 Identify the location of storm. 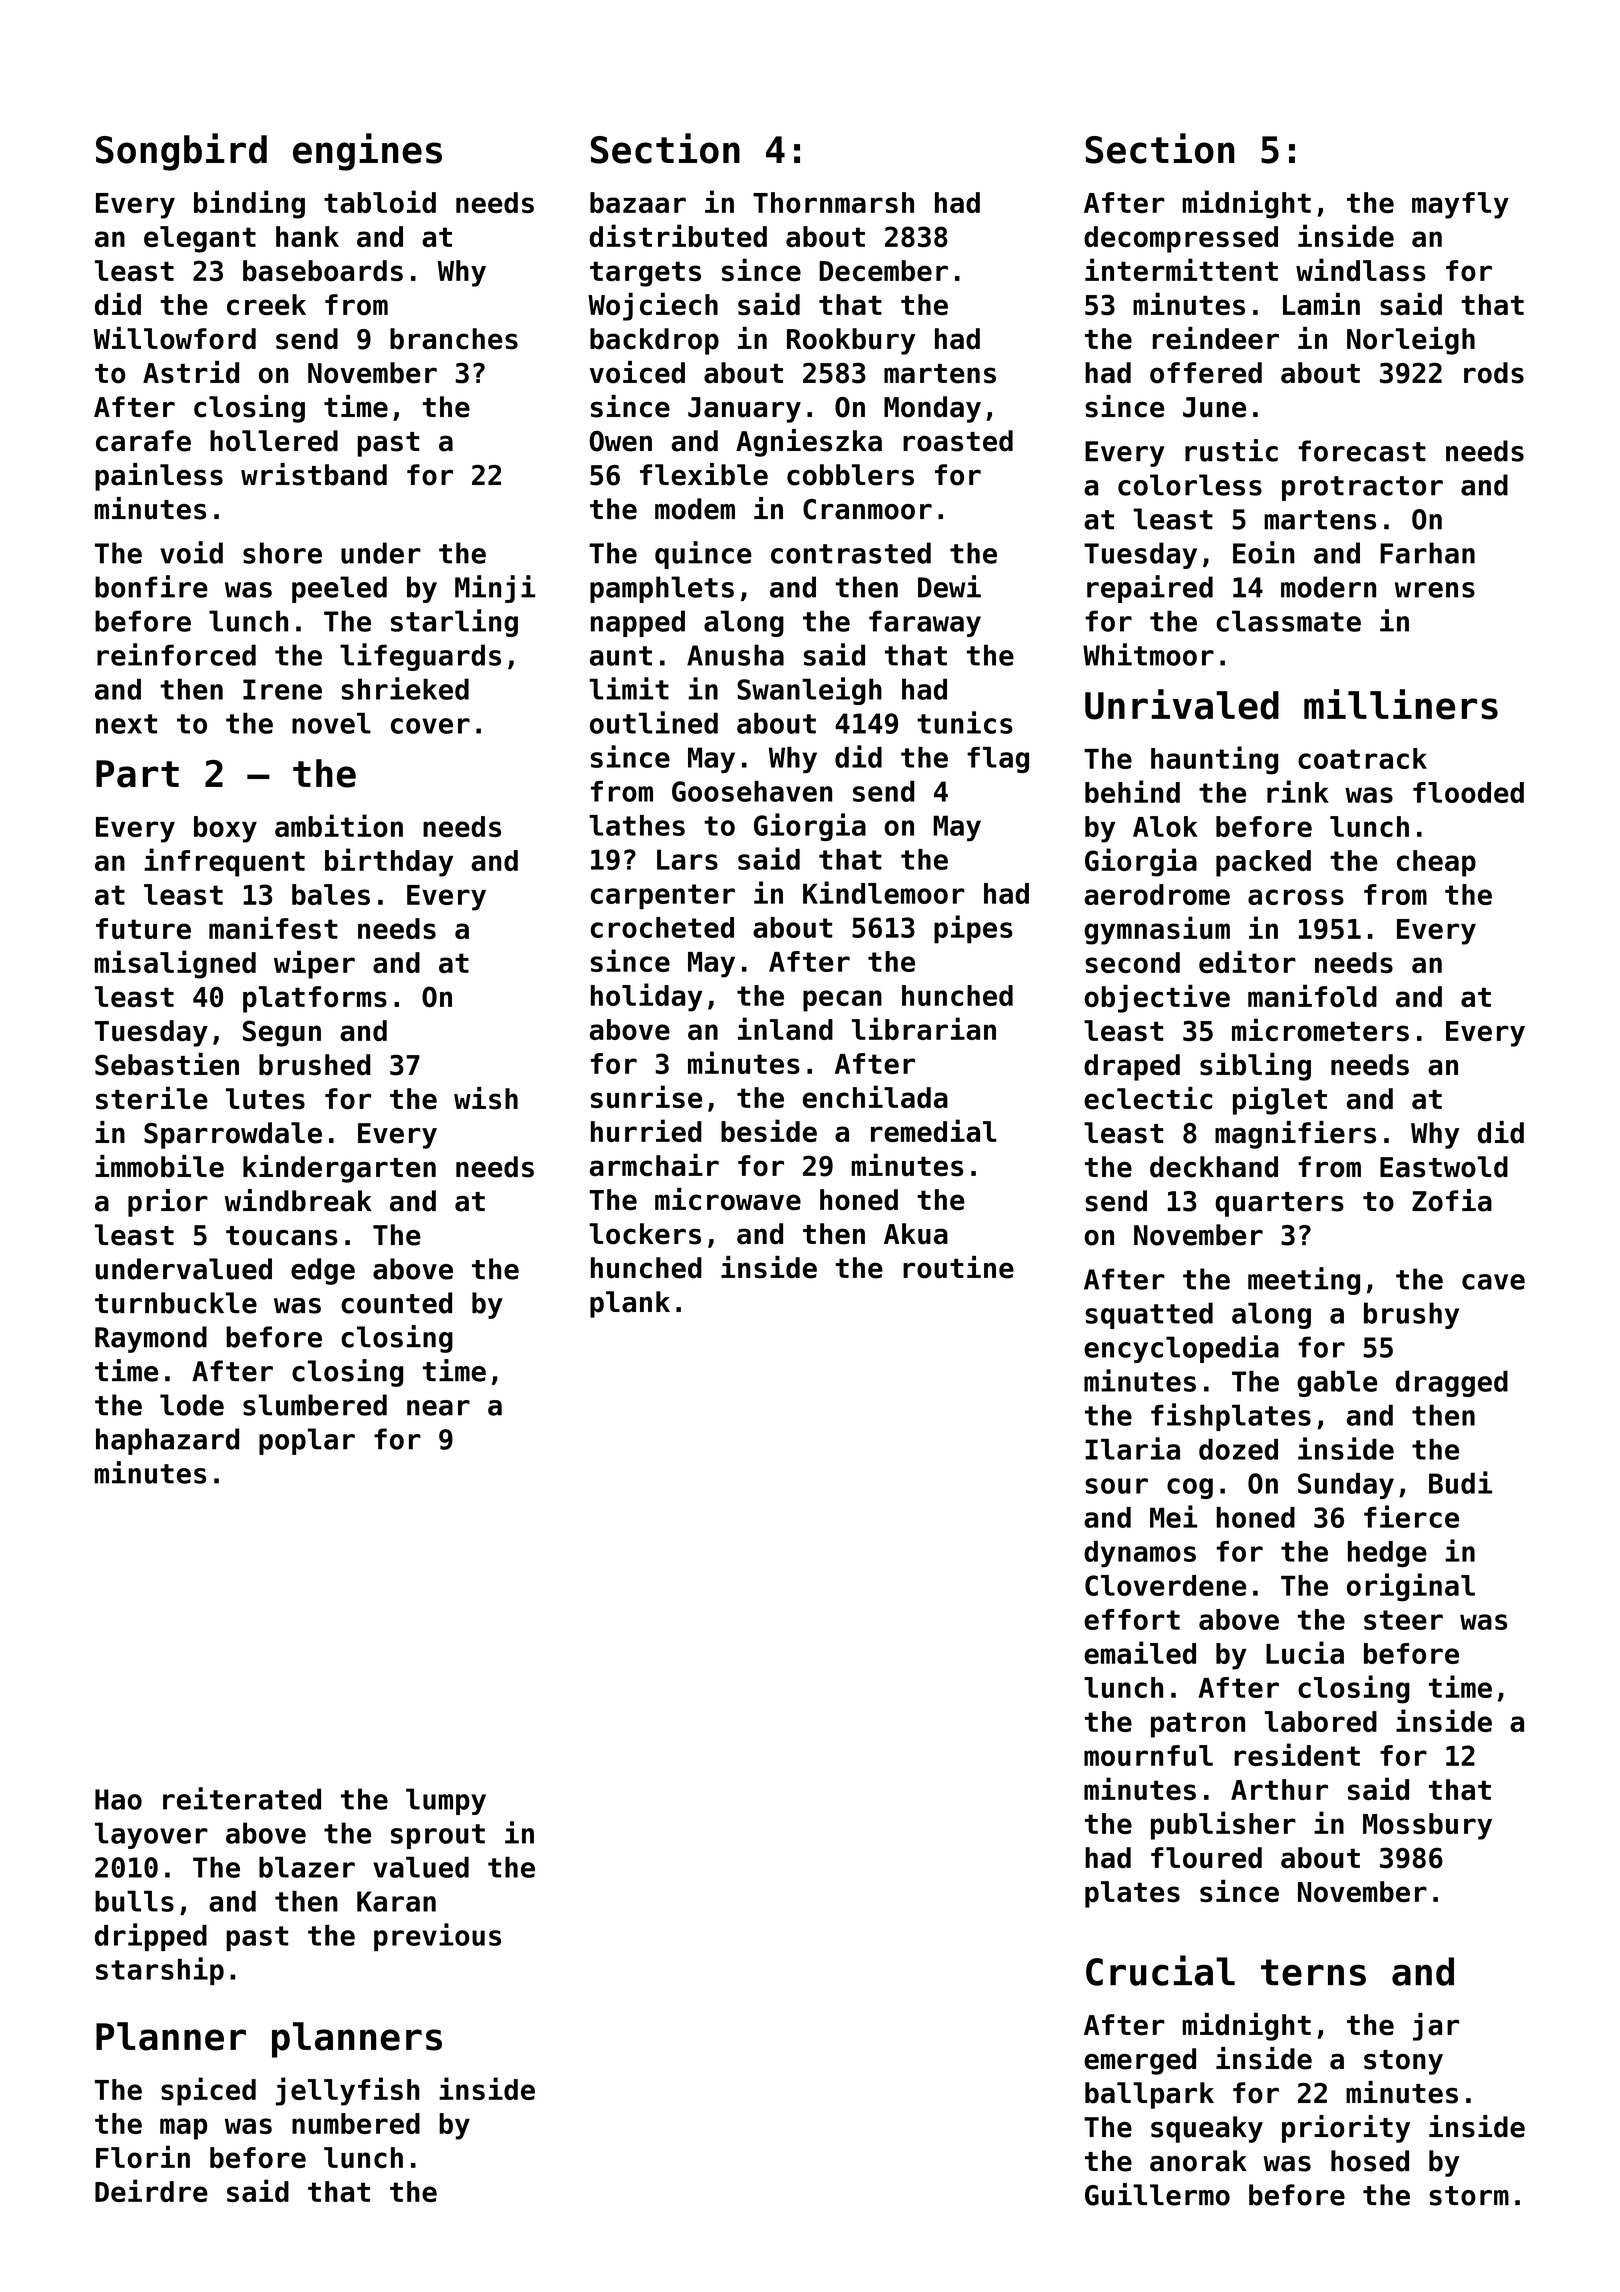
(1469, 2196).
